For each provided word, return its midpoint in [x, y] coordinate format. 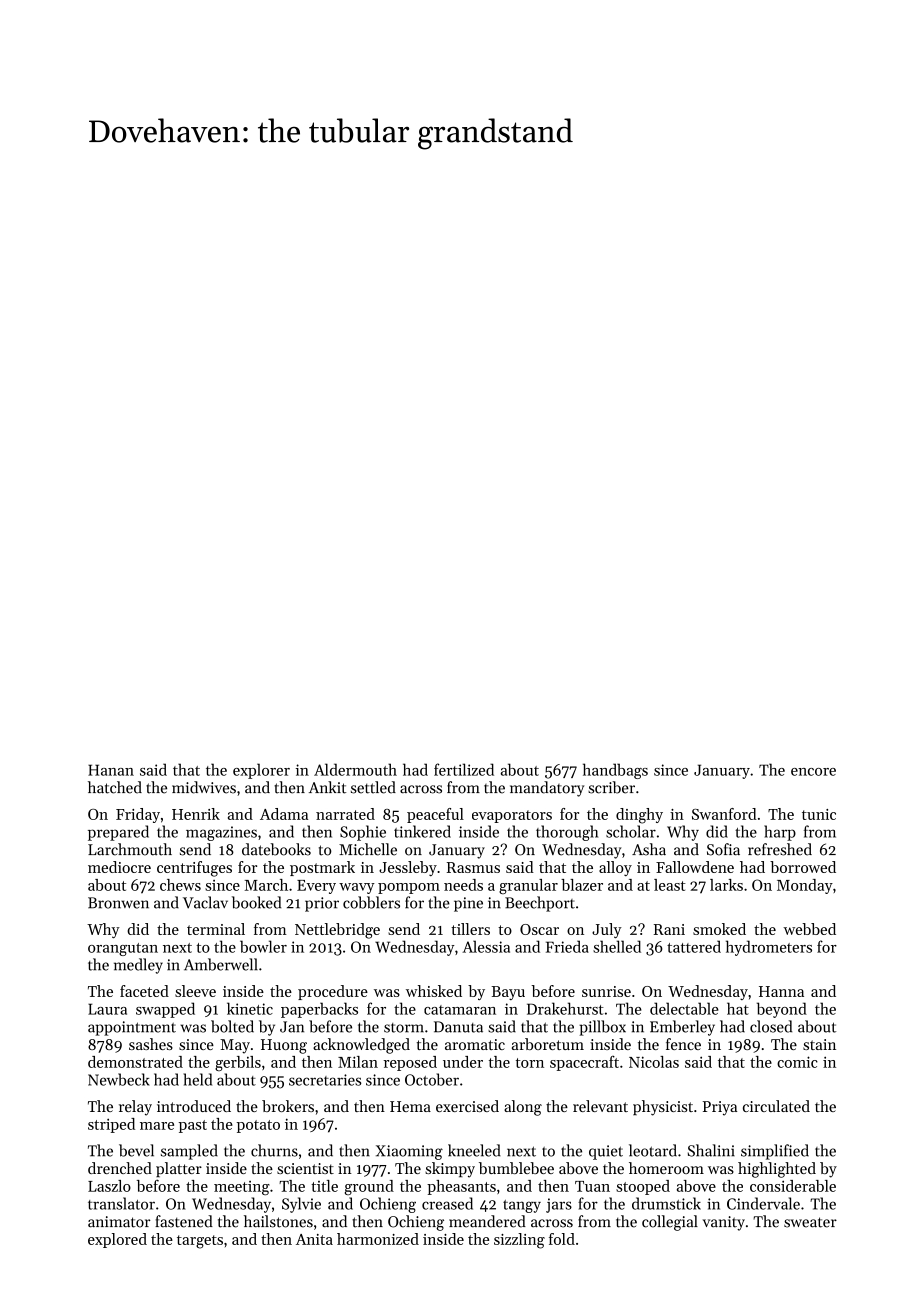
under [463, 1062]
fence [683, 1044]
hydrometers [769, 948]
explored [117, 1240]
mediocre [119, 867]
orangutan [123, 949]
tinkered [422, 831]
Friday [138, 815]
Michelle [368, 849]
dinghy [639, 816]
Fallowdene [695, 867]
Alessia [486, 946]
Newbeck [119, 1079]
